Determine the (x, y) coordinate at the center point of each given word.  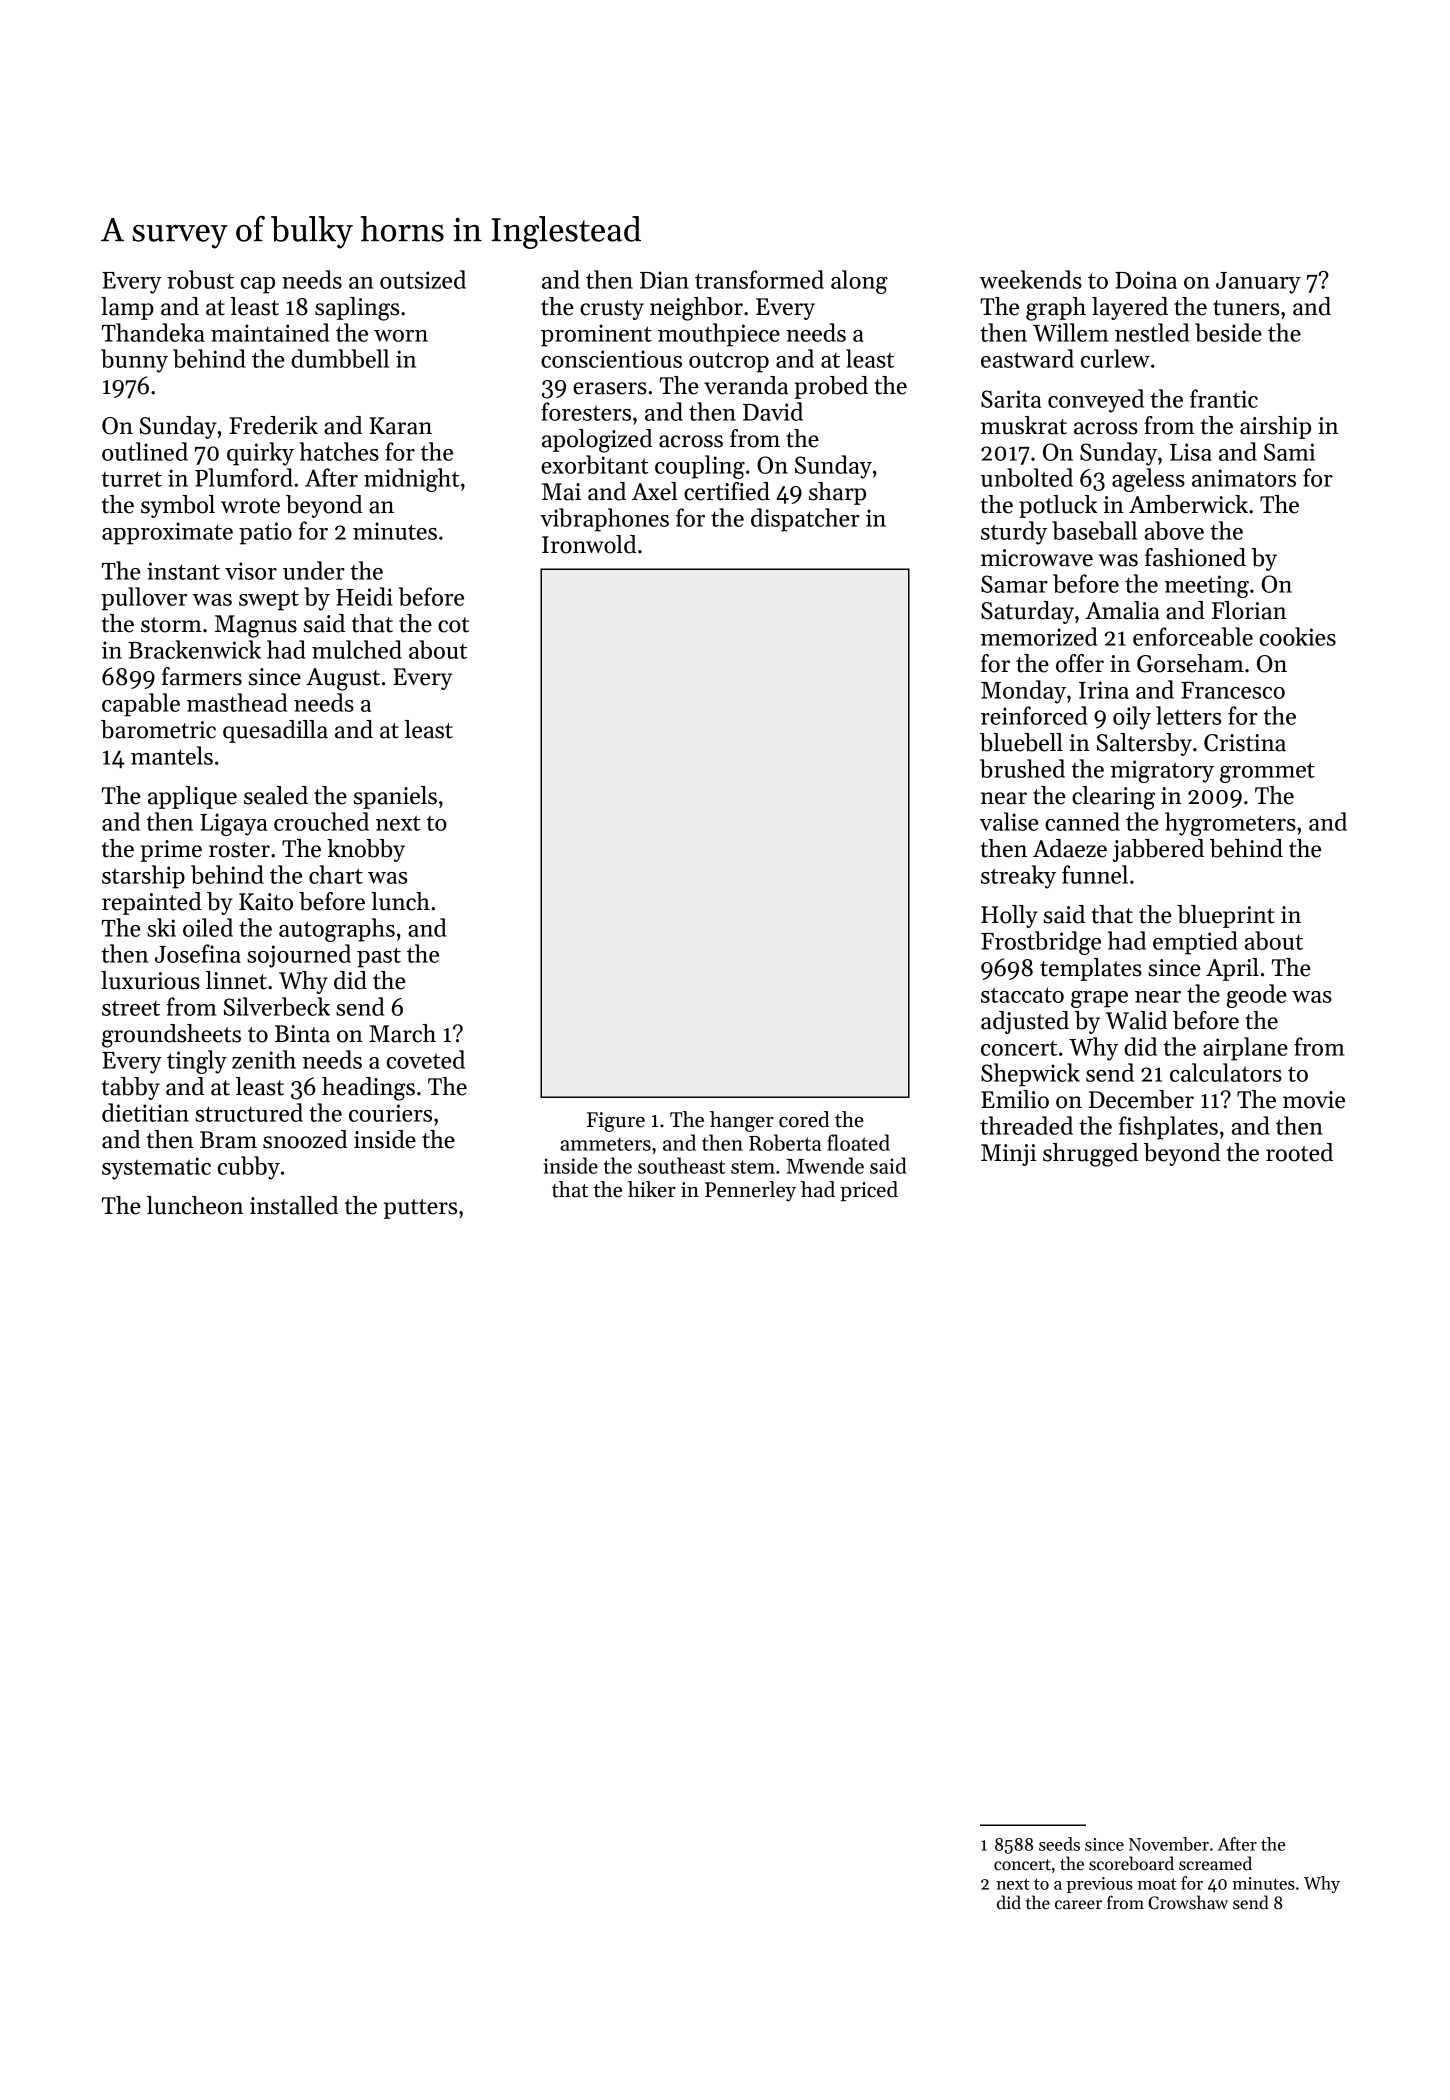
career (1078, 1905)
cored (804, 1119)
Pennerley (750, 1191)
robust (200, 279)
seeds (1059, 1844)
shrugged (1090, 1155)
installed (294, 1205)
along (859, 282)
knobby (366, 850)
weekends (1030, 279)
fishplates (1168, 1128)
